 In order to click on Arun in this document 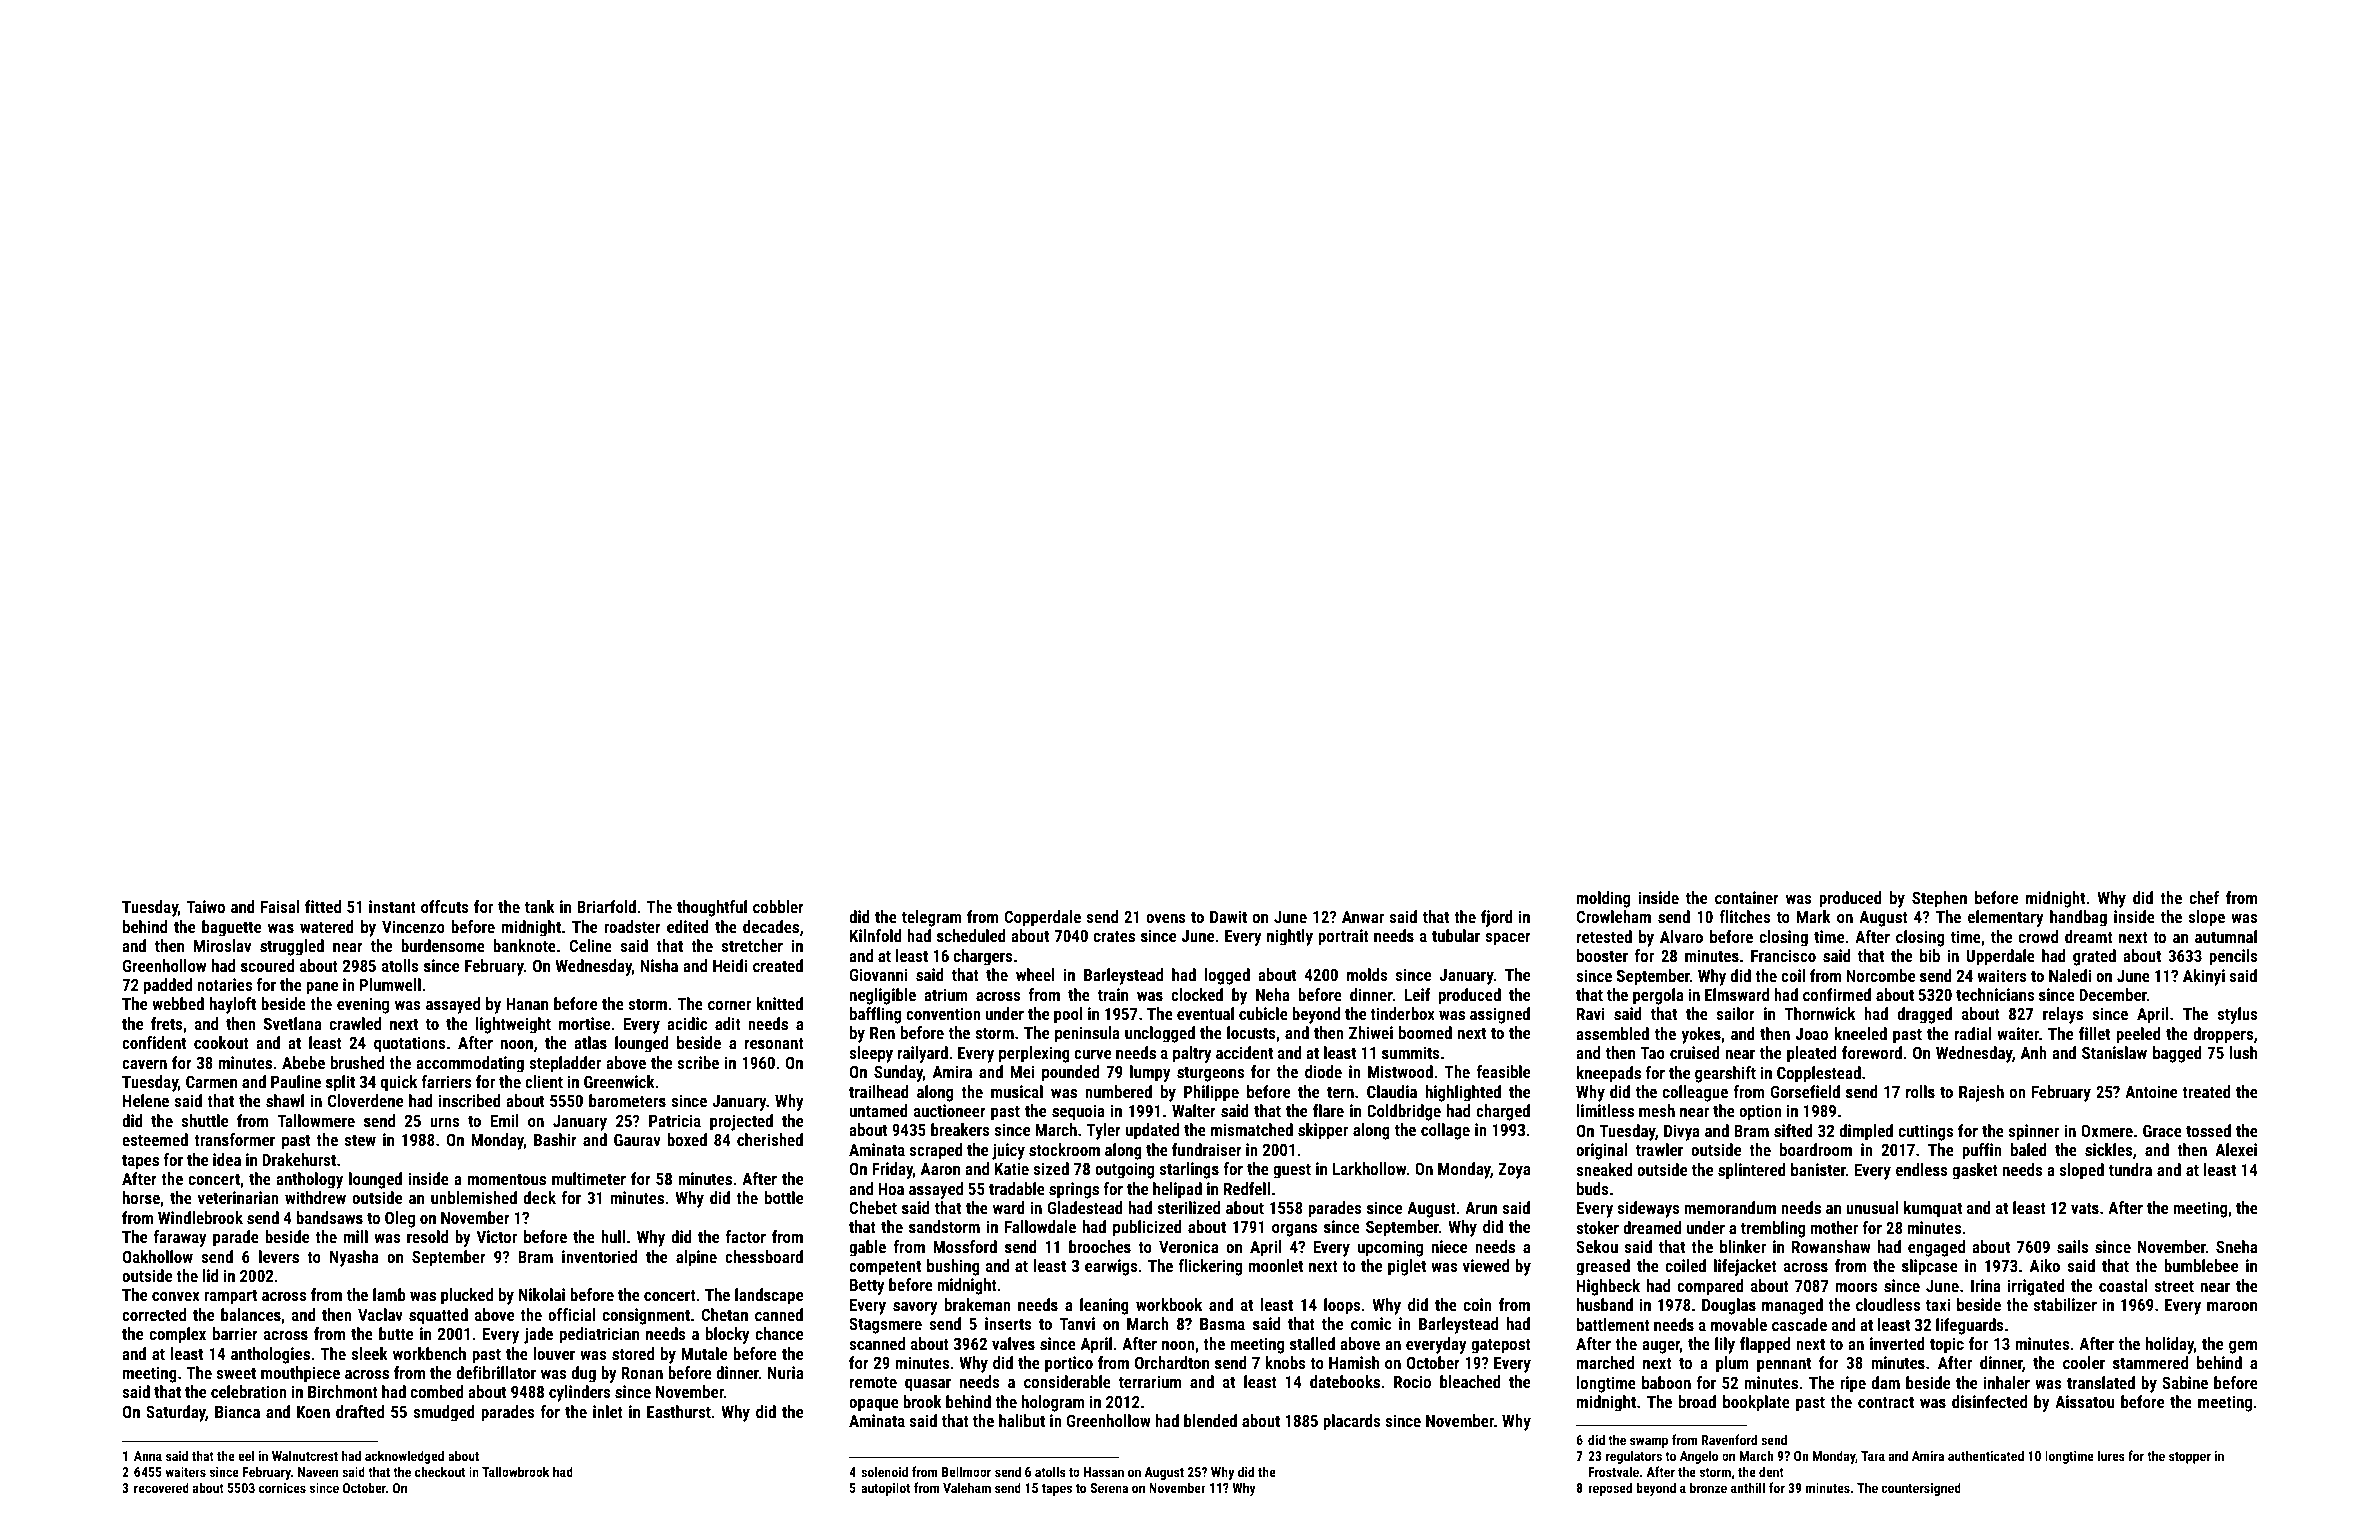, I will do `click(1481, 1208)`.
